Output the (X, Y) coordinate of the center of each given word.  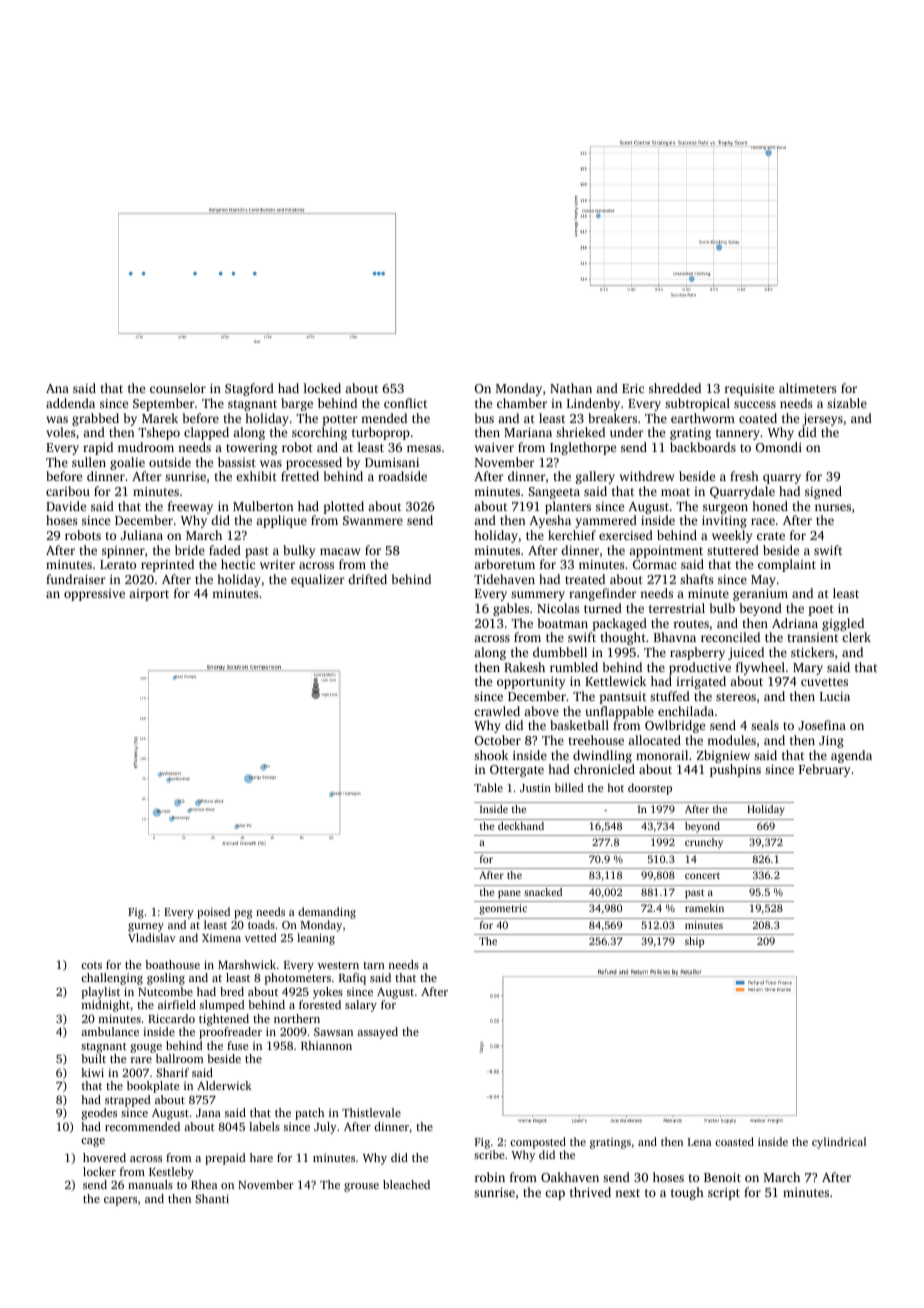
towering (251, 449)
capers (120, 1201)
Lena (699, 1142)
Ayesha (550, 521)
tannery (738, 434)
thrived (590, 1192)
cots (91, 965)
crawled (497, 711)
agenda (851, 756)
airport (149, 595)
